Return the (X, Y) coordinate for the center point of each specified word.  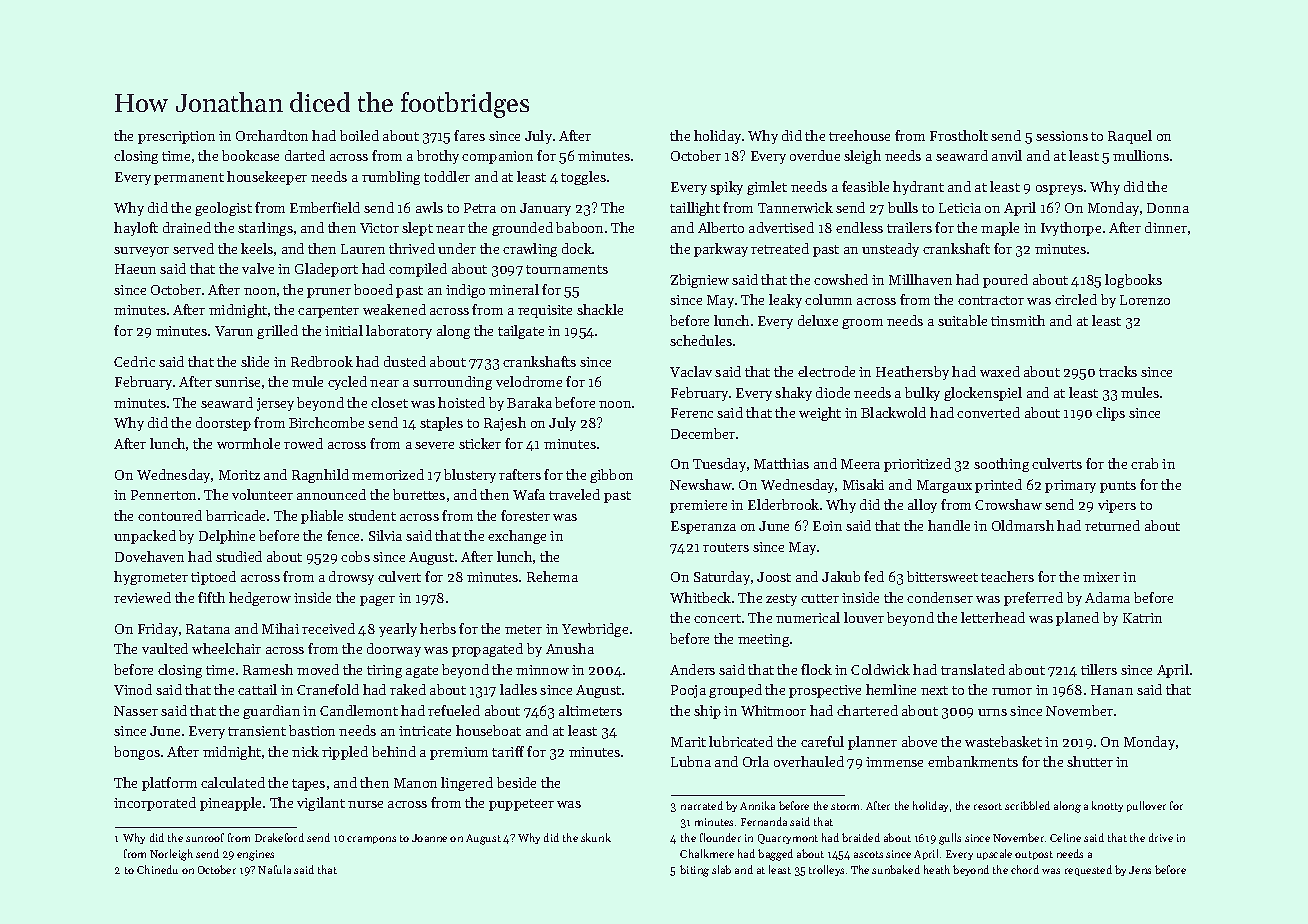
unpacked (145, 537)
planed (1077, 619)
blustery (470, 476)
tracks (1118, 371)
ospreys (1059, 190)
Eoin (827, 526)
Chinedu (157, 869)
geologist (223, 209)
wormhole (248, 443)
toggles (583, 178)
